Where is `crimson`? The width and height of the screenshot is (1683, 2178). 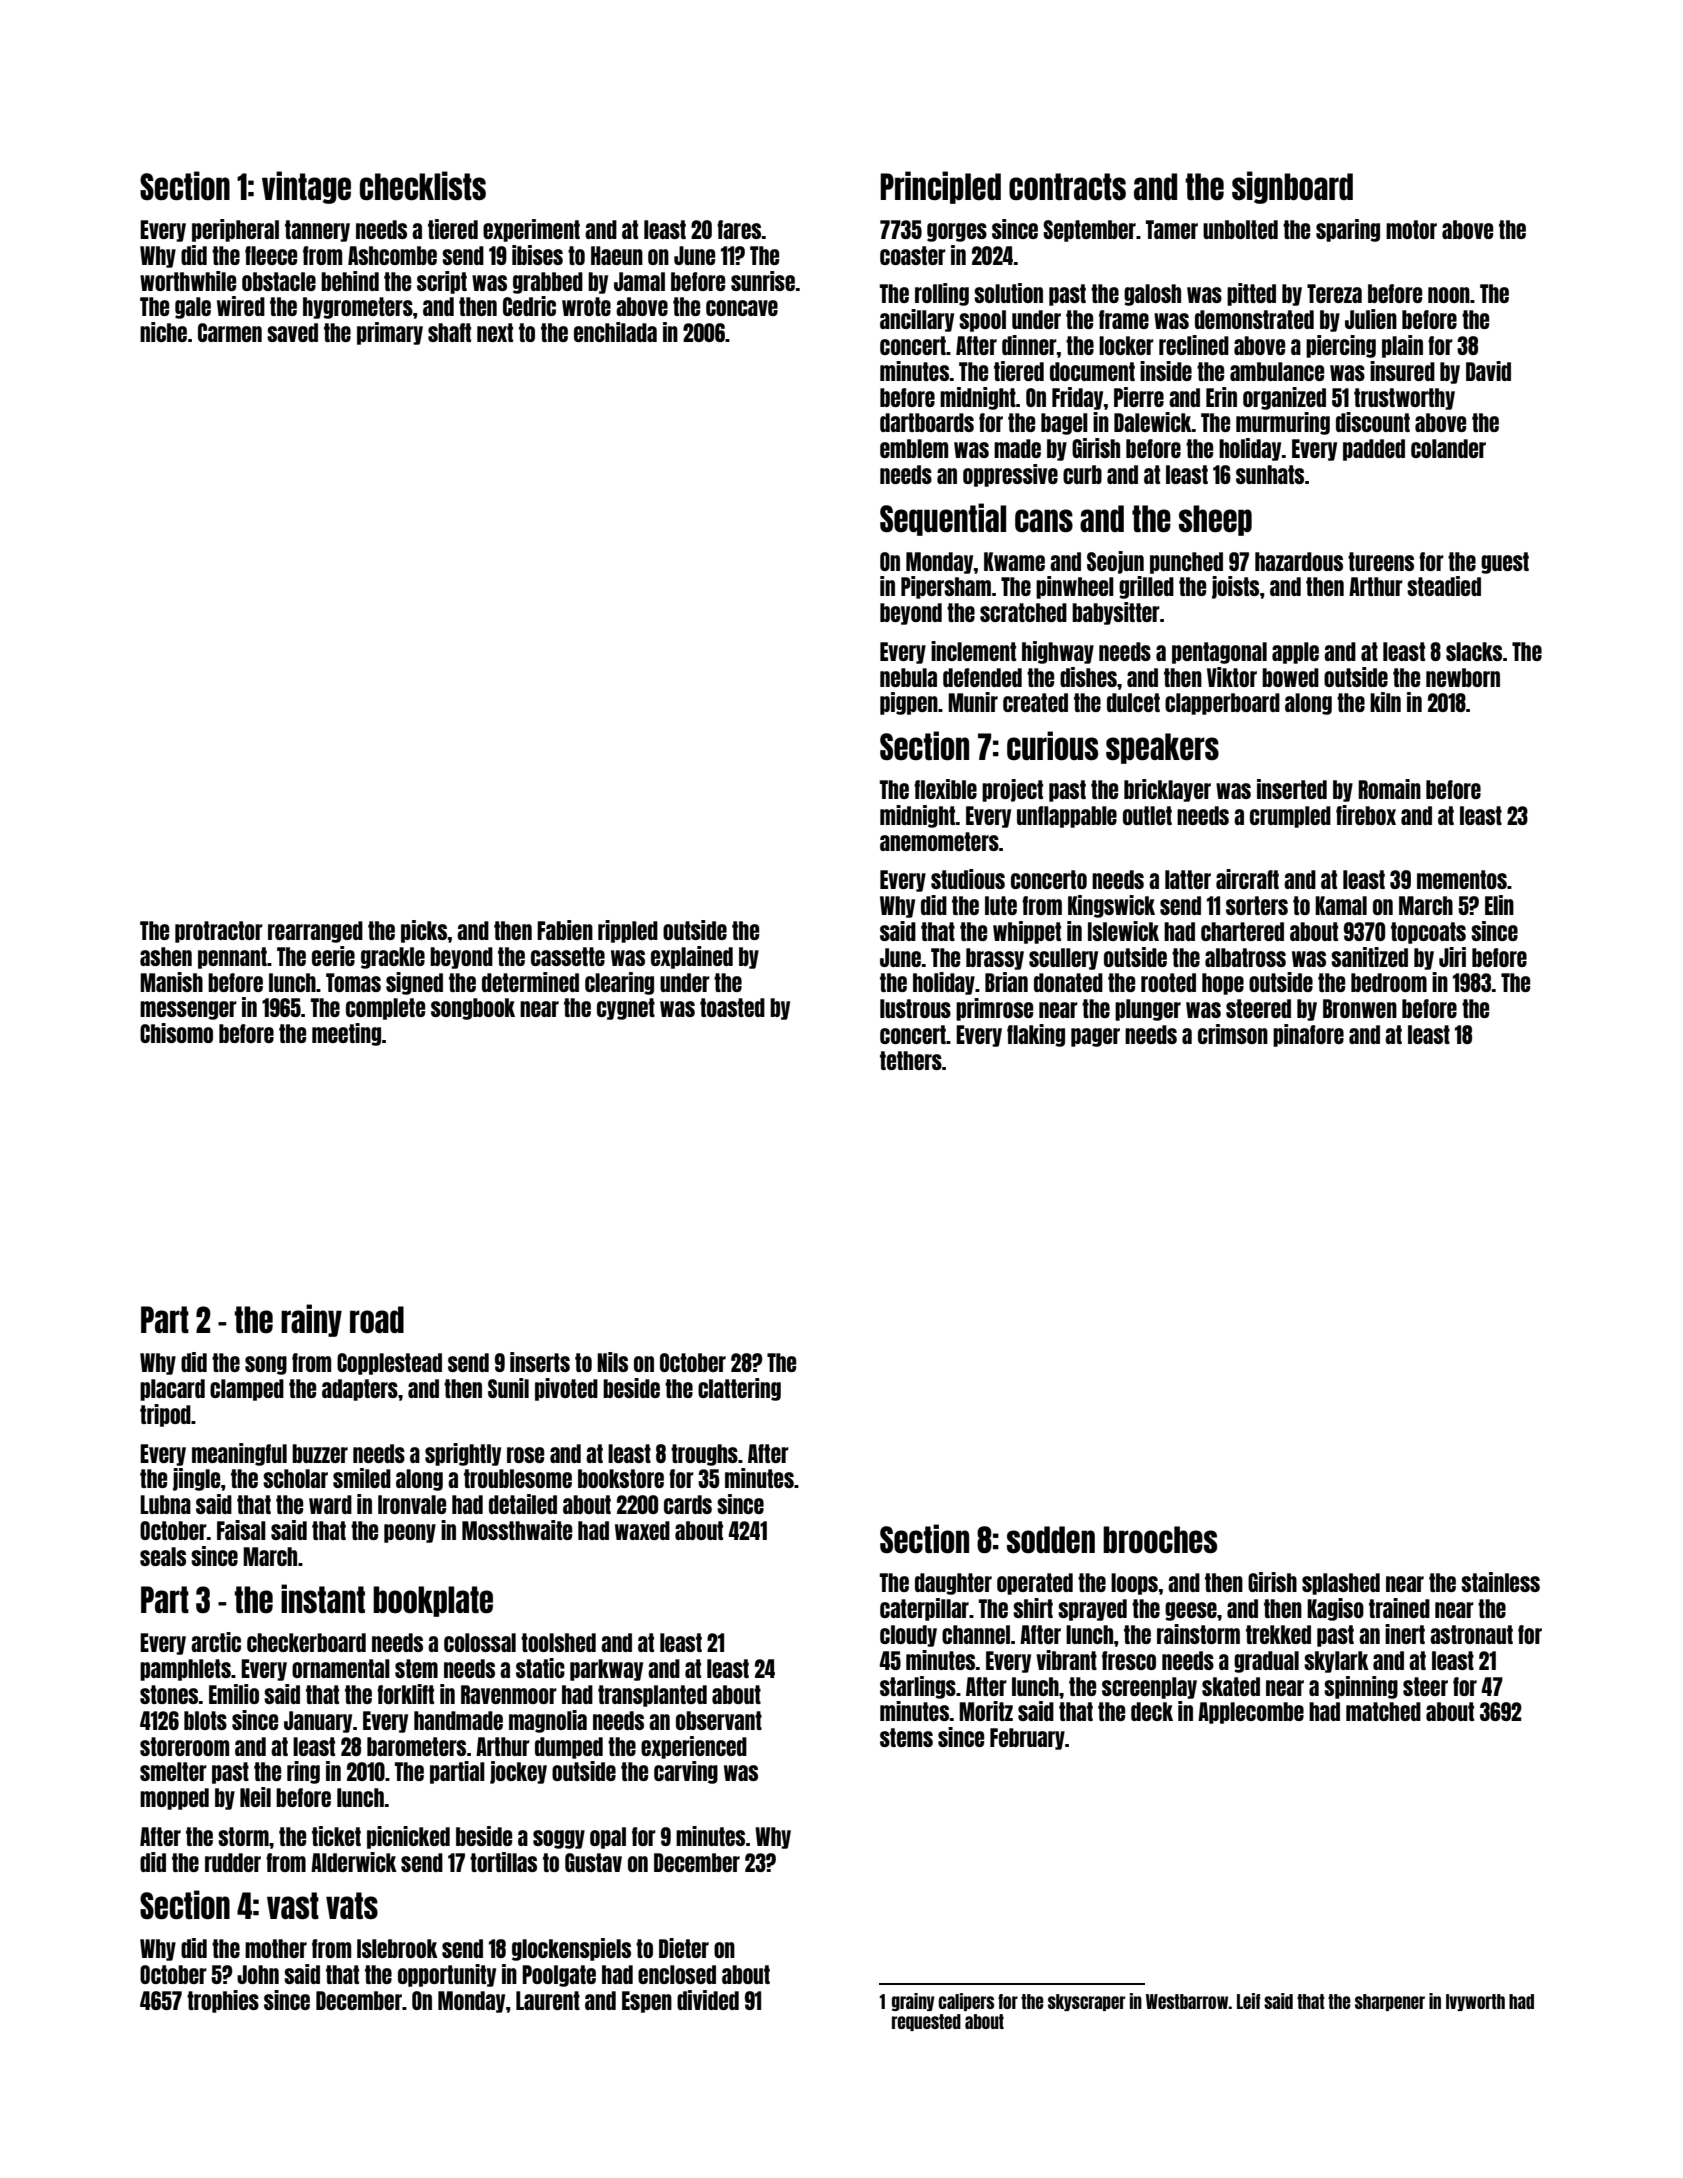
crimson is located at coordinates (1233, 1034).
